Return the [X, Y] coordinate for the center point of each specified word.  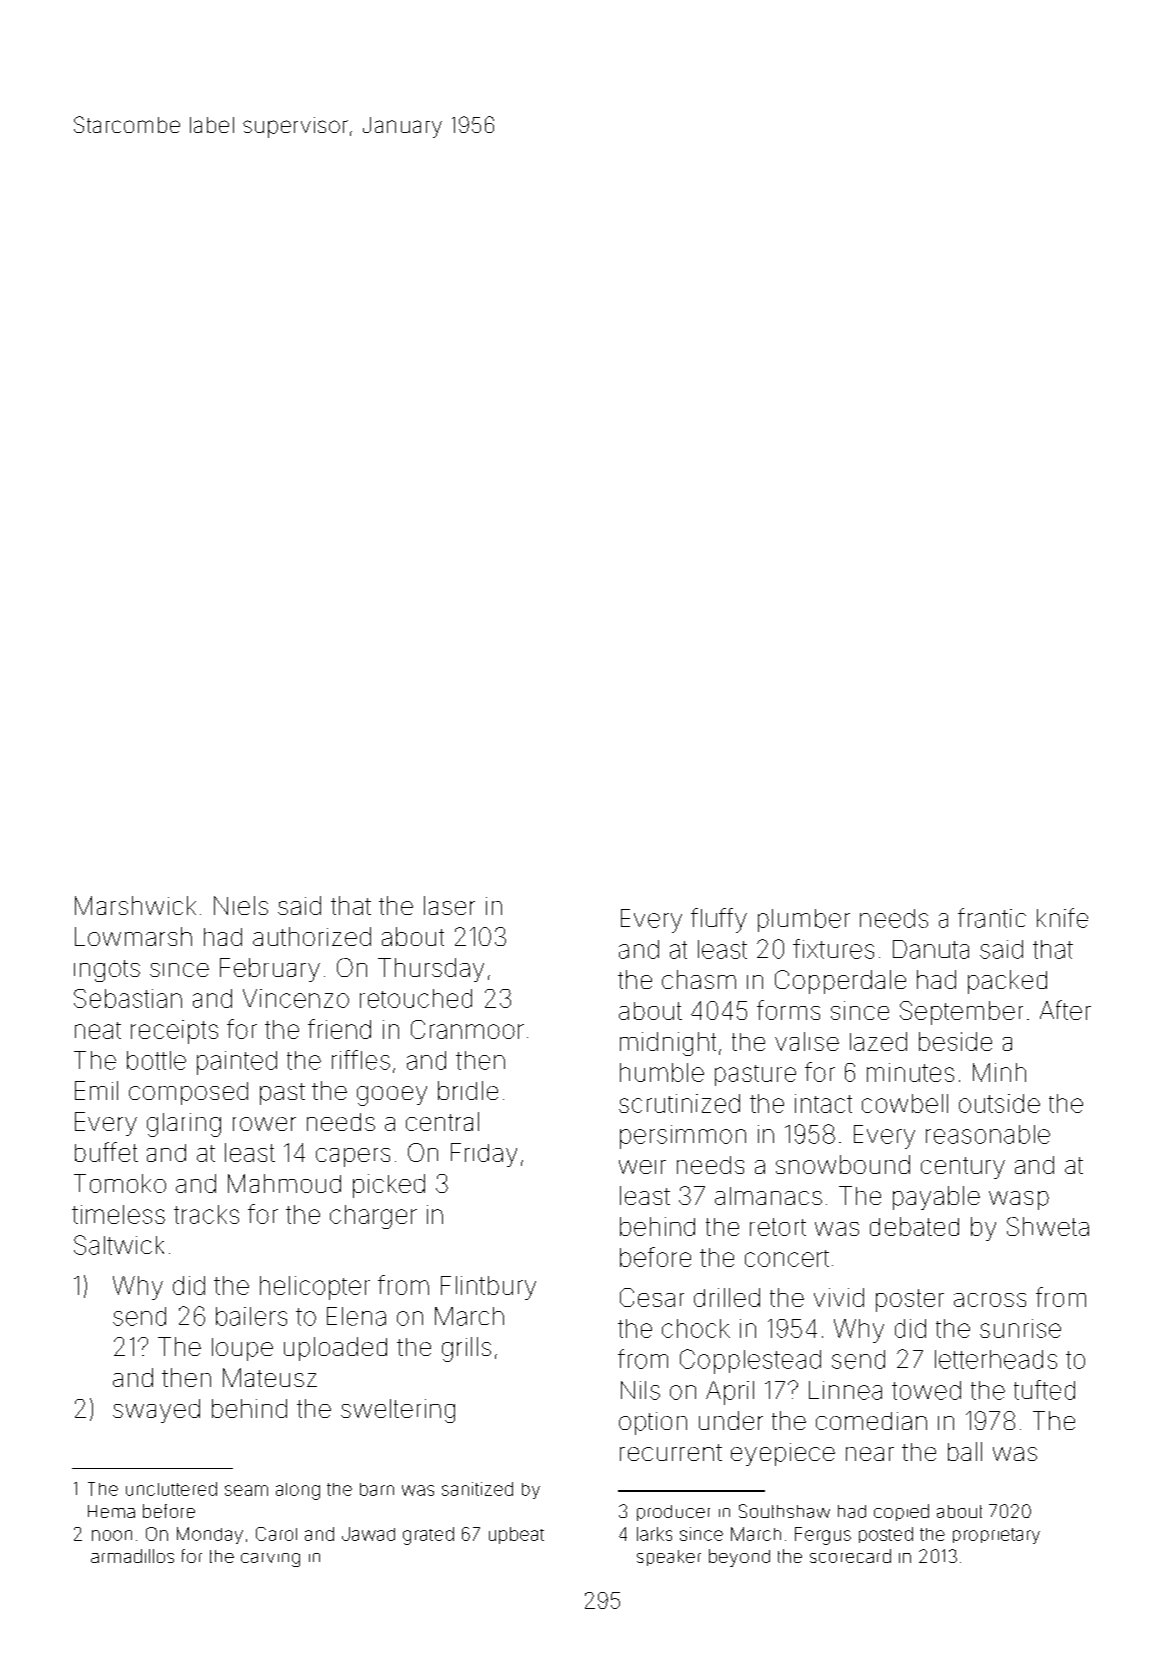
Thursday [431, 970]
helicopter [315, 1288]
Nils [640, 1390]
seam [246, 1490]
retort [778, 1227]
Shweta [1048, 1226]
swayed [156, 1411]
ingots [107, 971]
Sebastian [128, 998]
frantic [992, 918]
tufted [1044, 1390]
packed [1007, 982]
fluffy [719, 920]
